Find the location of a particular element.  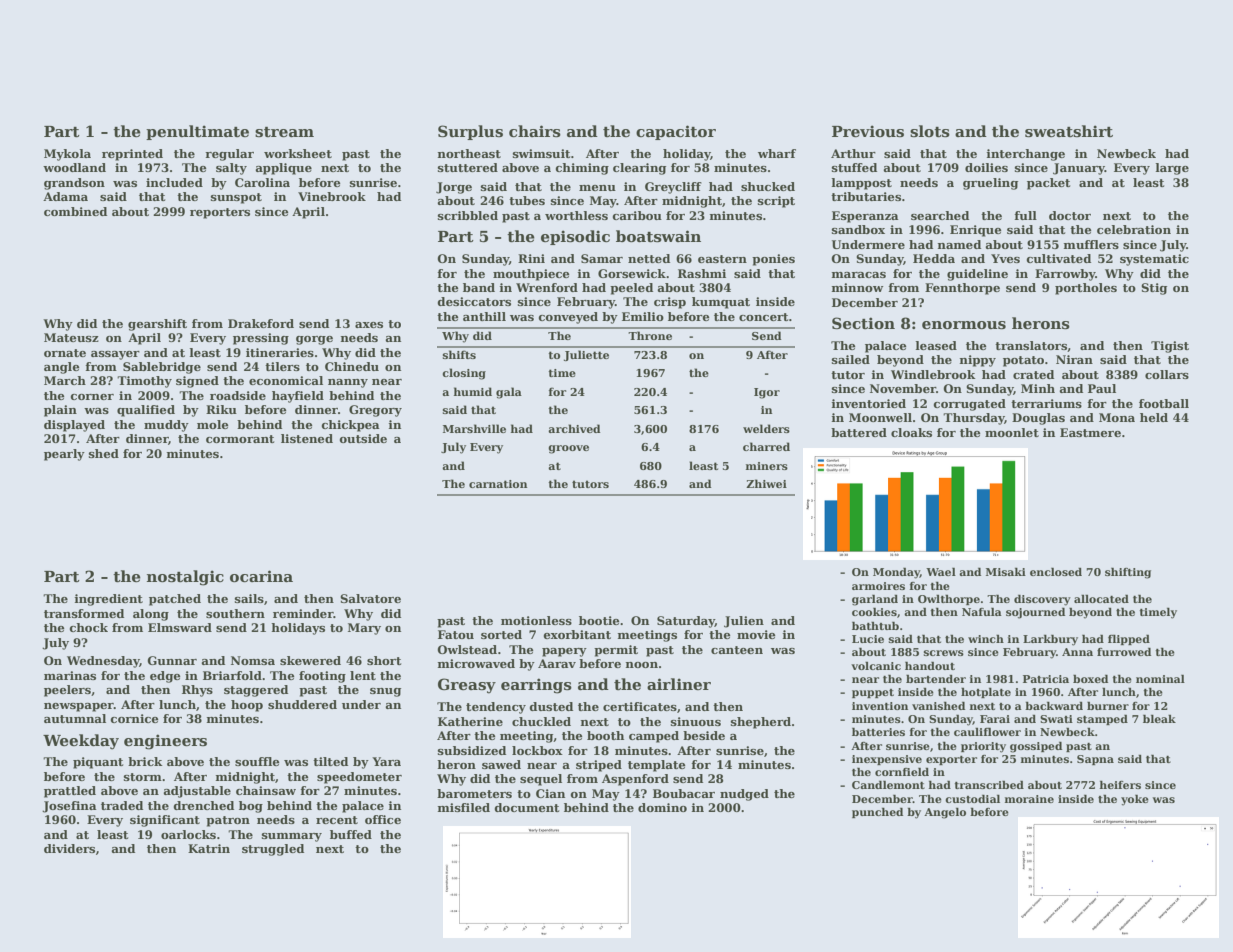

Juliette is located at coordinates (586, 355).
